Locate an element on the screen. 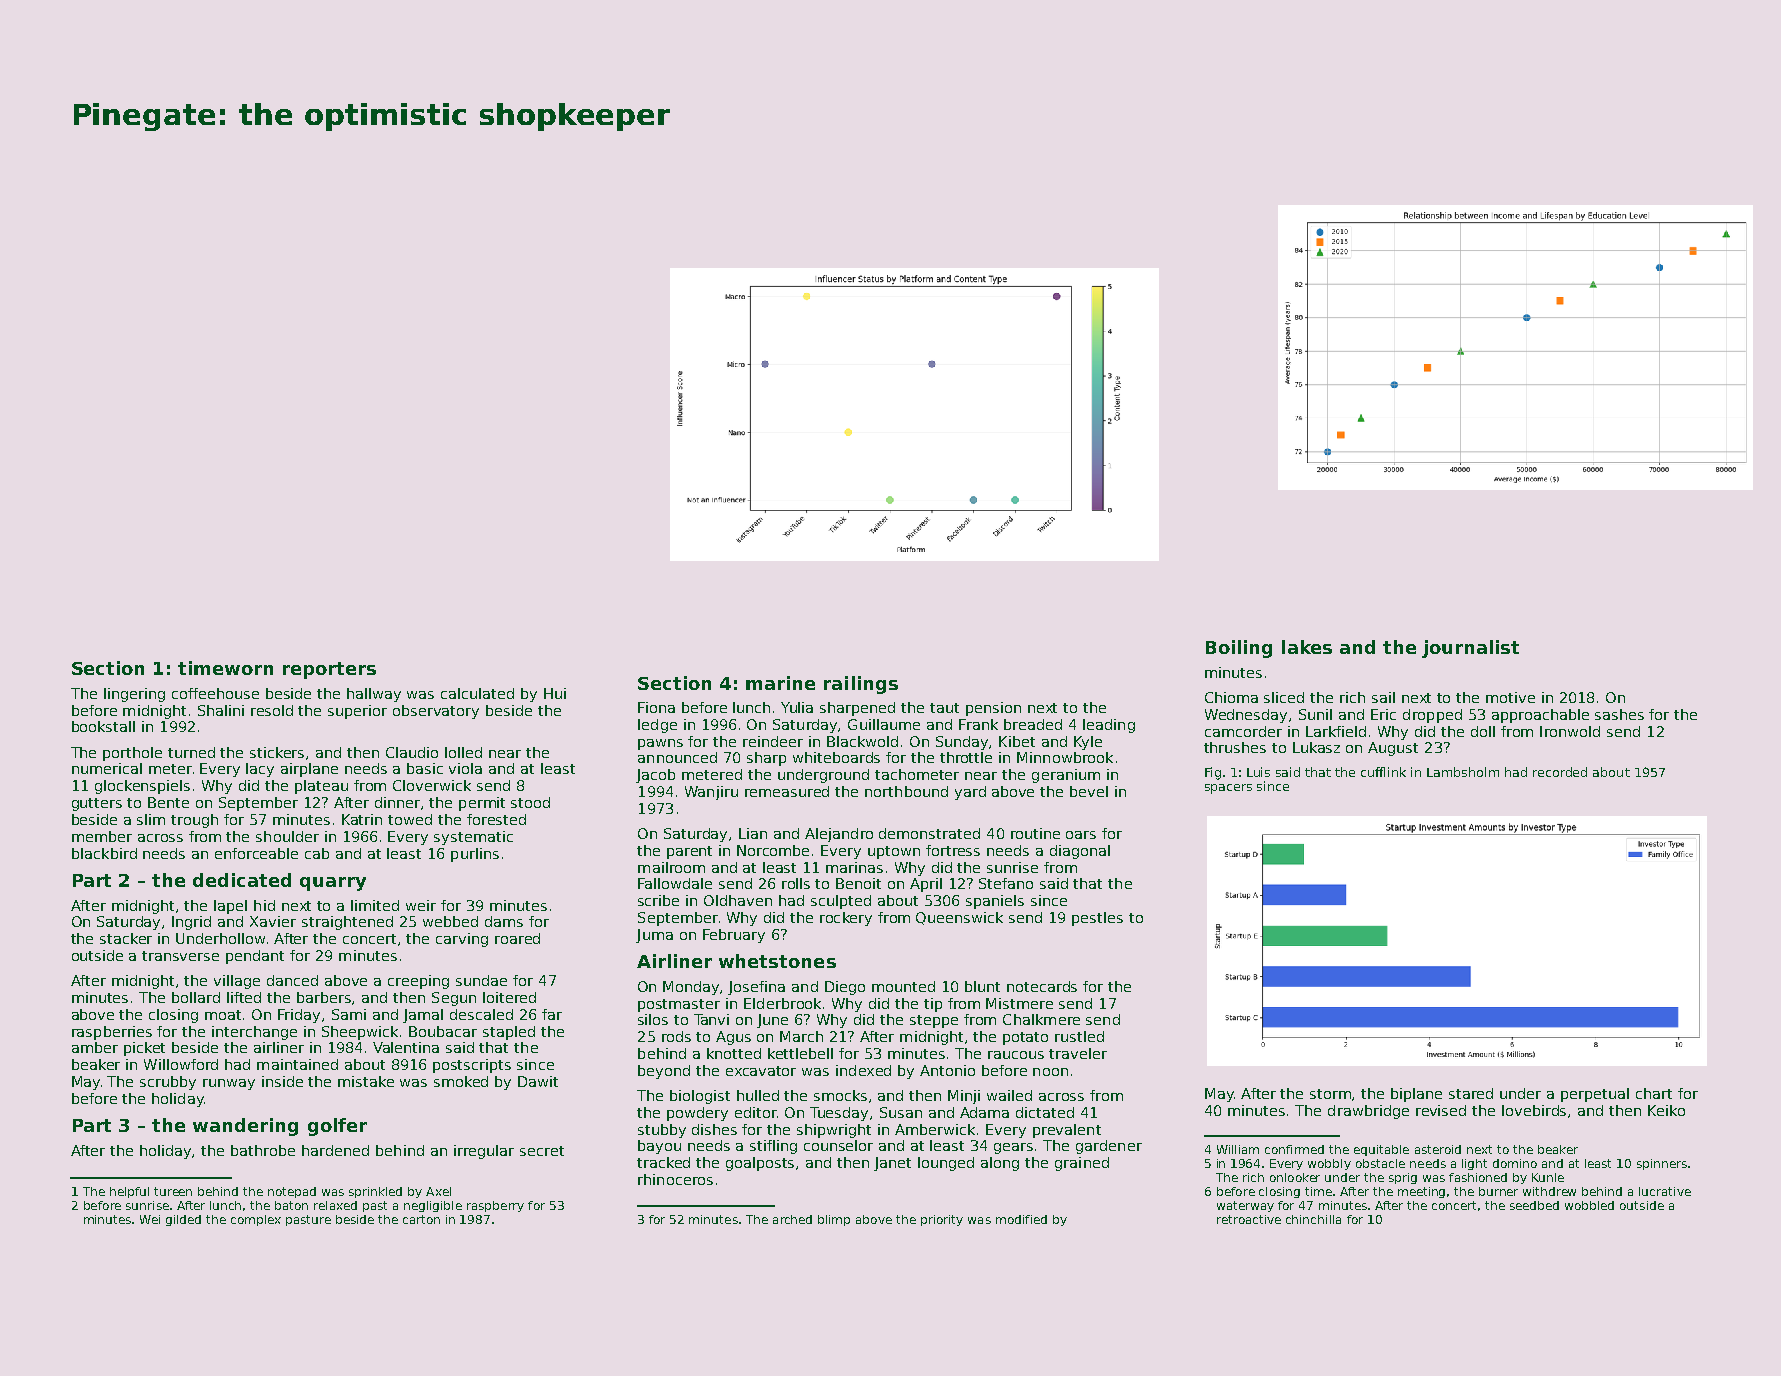 This screenshot has width=1781, height=1376. complex is located at coordinates (256, 1220).
